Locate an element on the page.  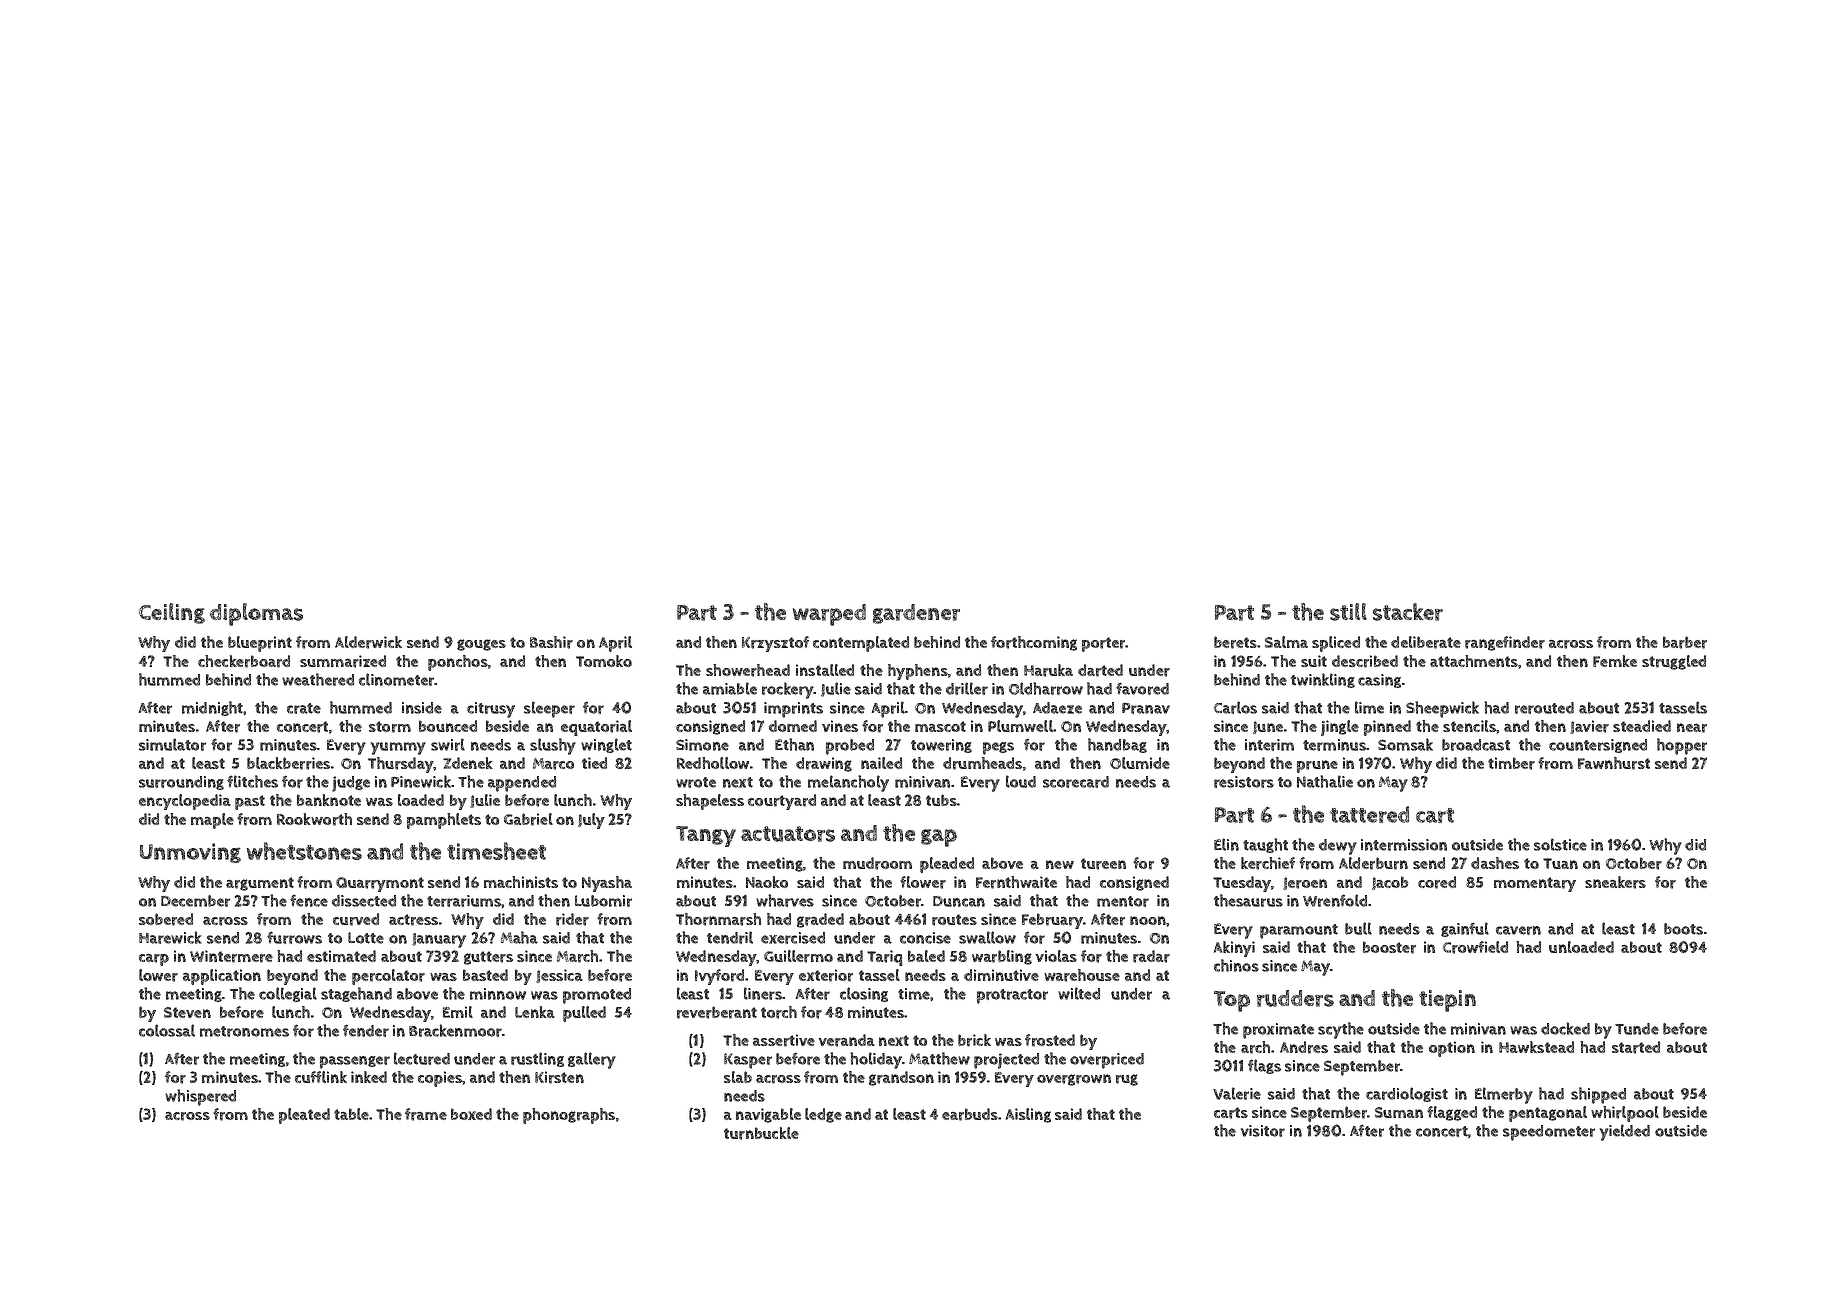
stagehand is located at coordinates (356, 994).
